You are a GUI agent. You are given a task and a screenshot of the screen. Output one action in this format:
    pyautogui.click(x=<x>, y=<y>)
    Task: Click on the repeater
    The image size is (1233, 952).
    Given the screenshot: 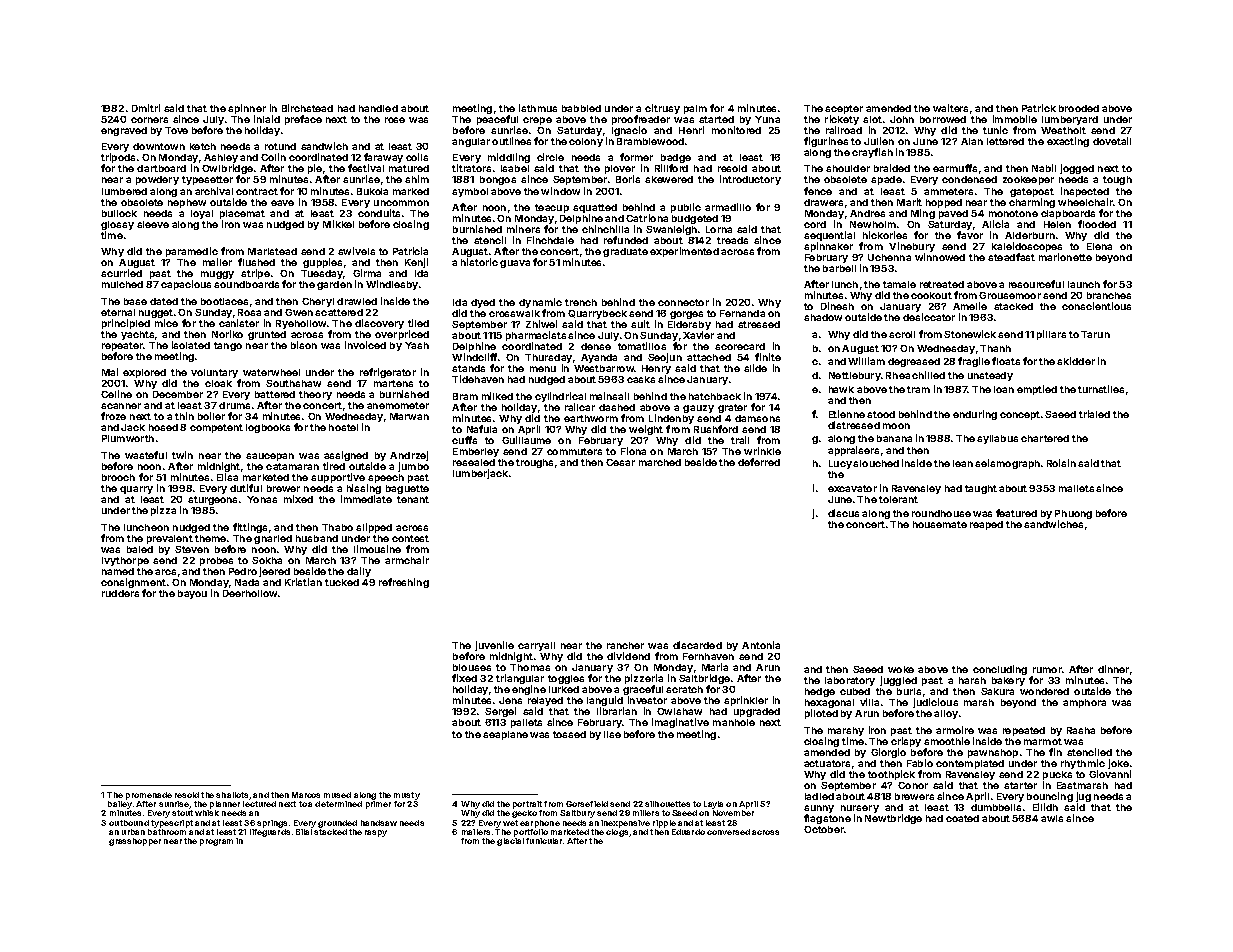 What is the action you would take?
    pyautogui.click(x=122, y=346)
